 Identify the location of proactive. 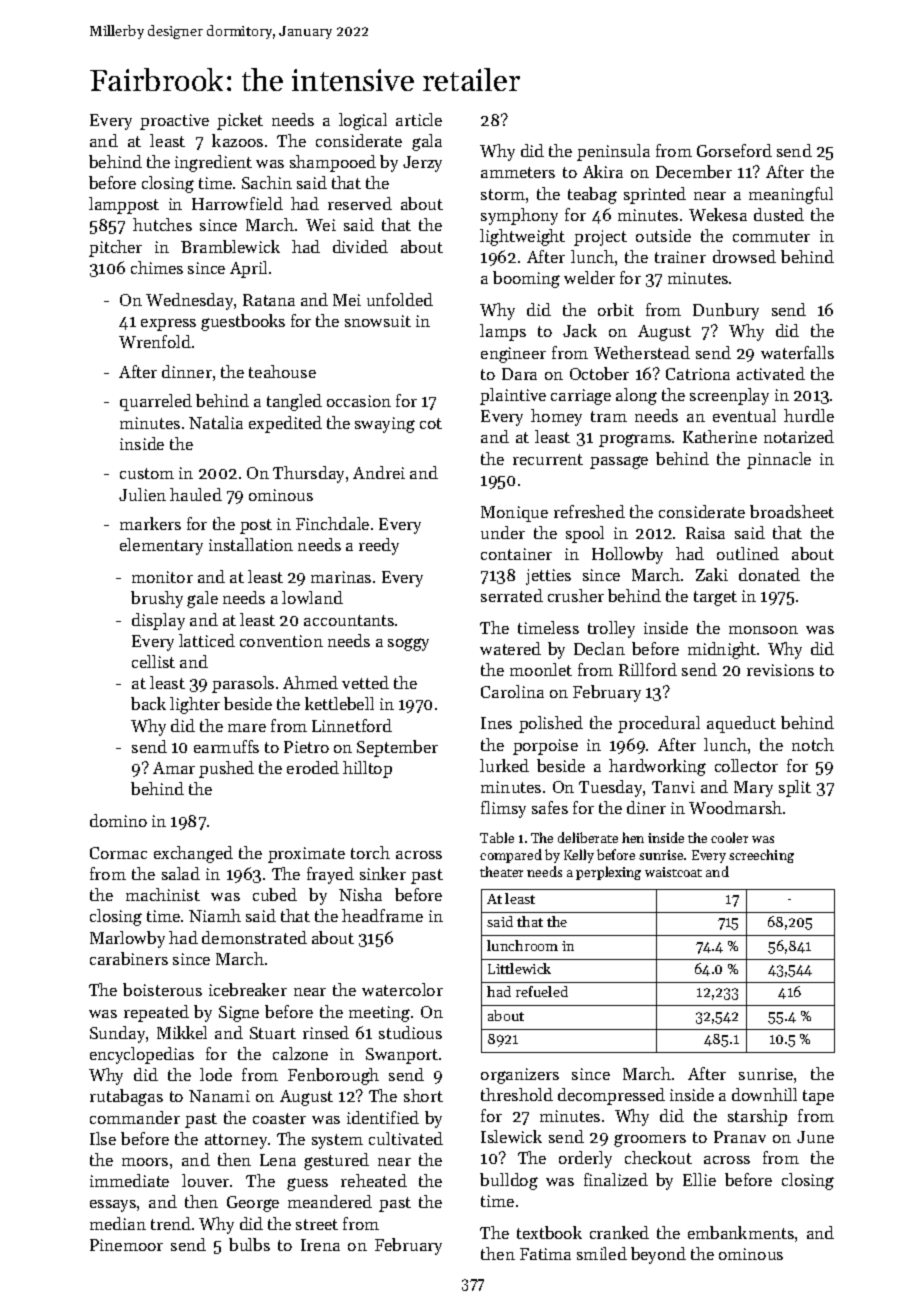
(174, 122).
